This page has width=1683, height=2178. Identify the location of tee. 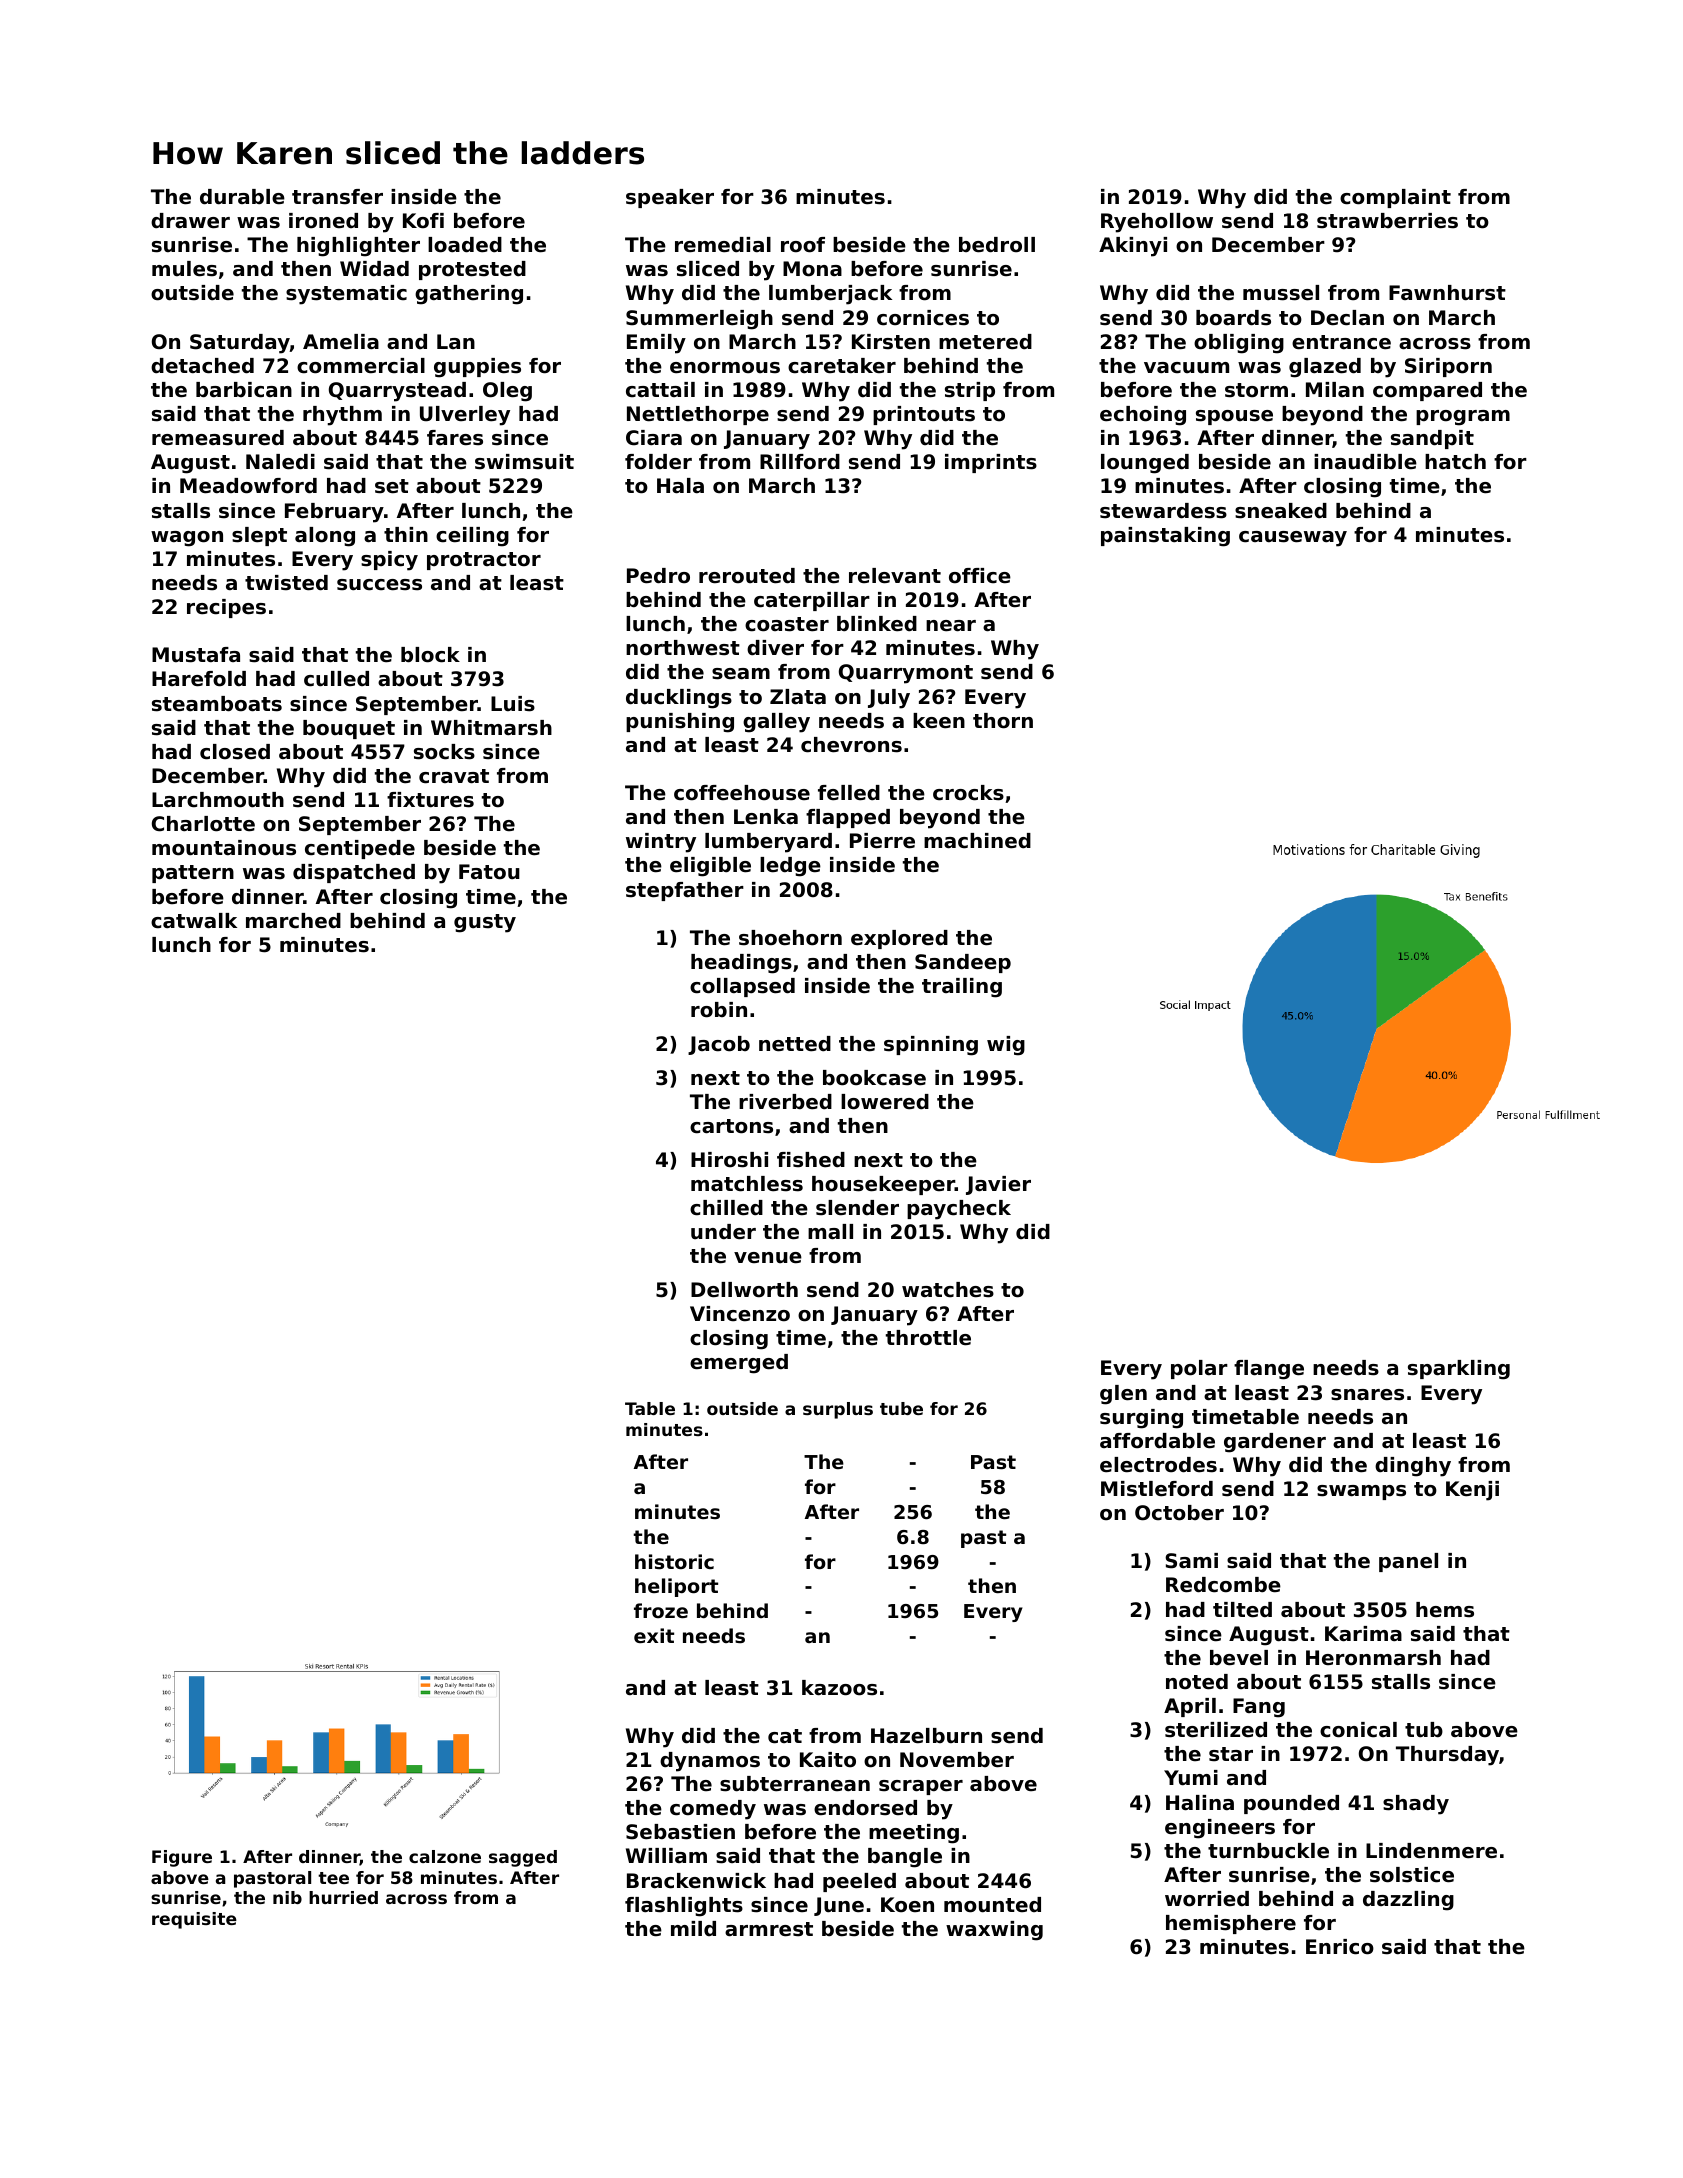
(333, 1878).
